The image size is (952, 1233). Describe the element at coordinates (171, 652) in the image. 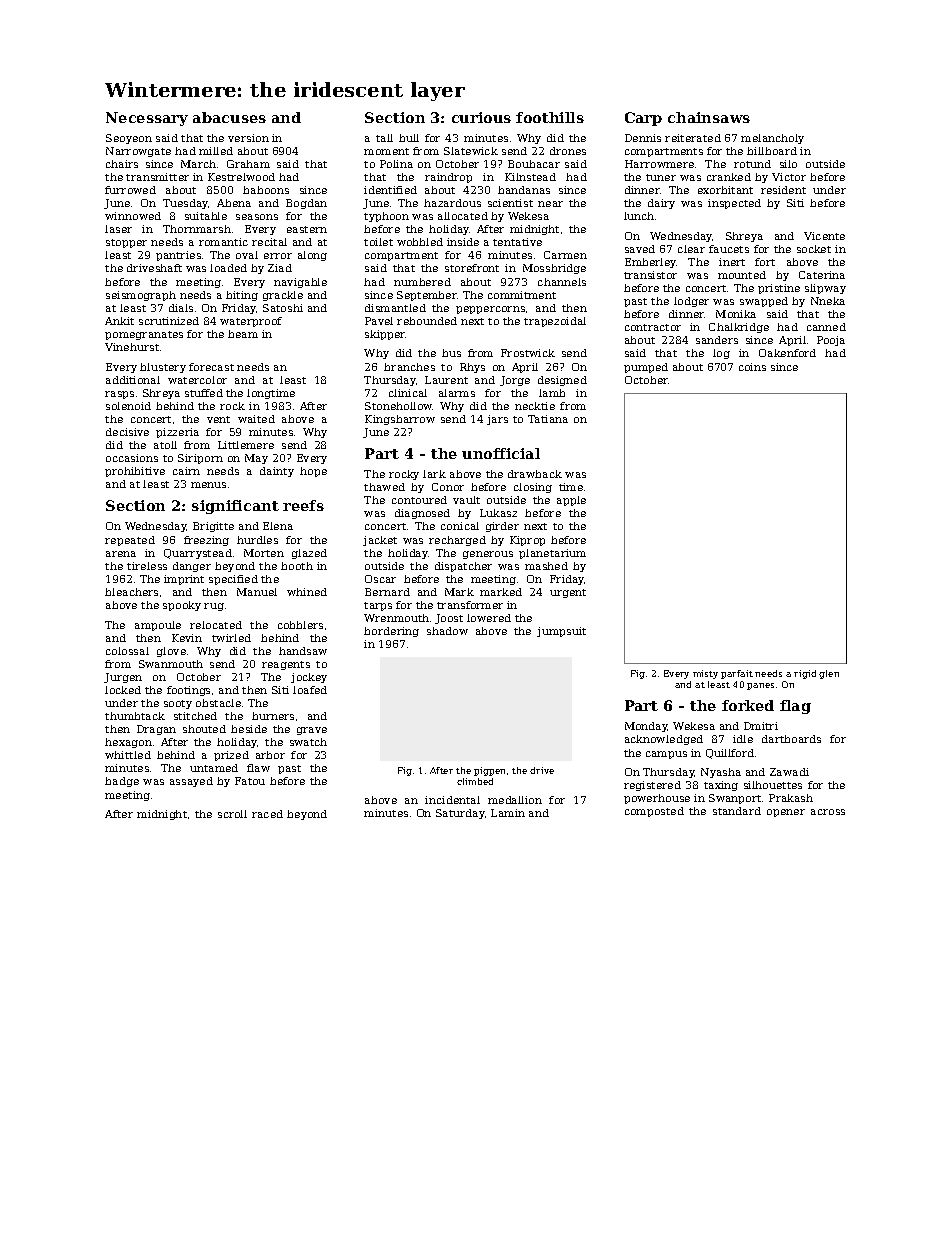

I see `glove` at that location.
